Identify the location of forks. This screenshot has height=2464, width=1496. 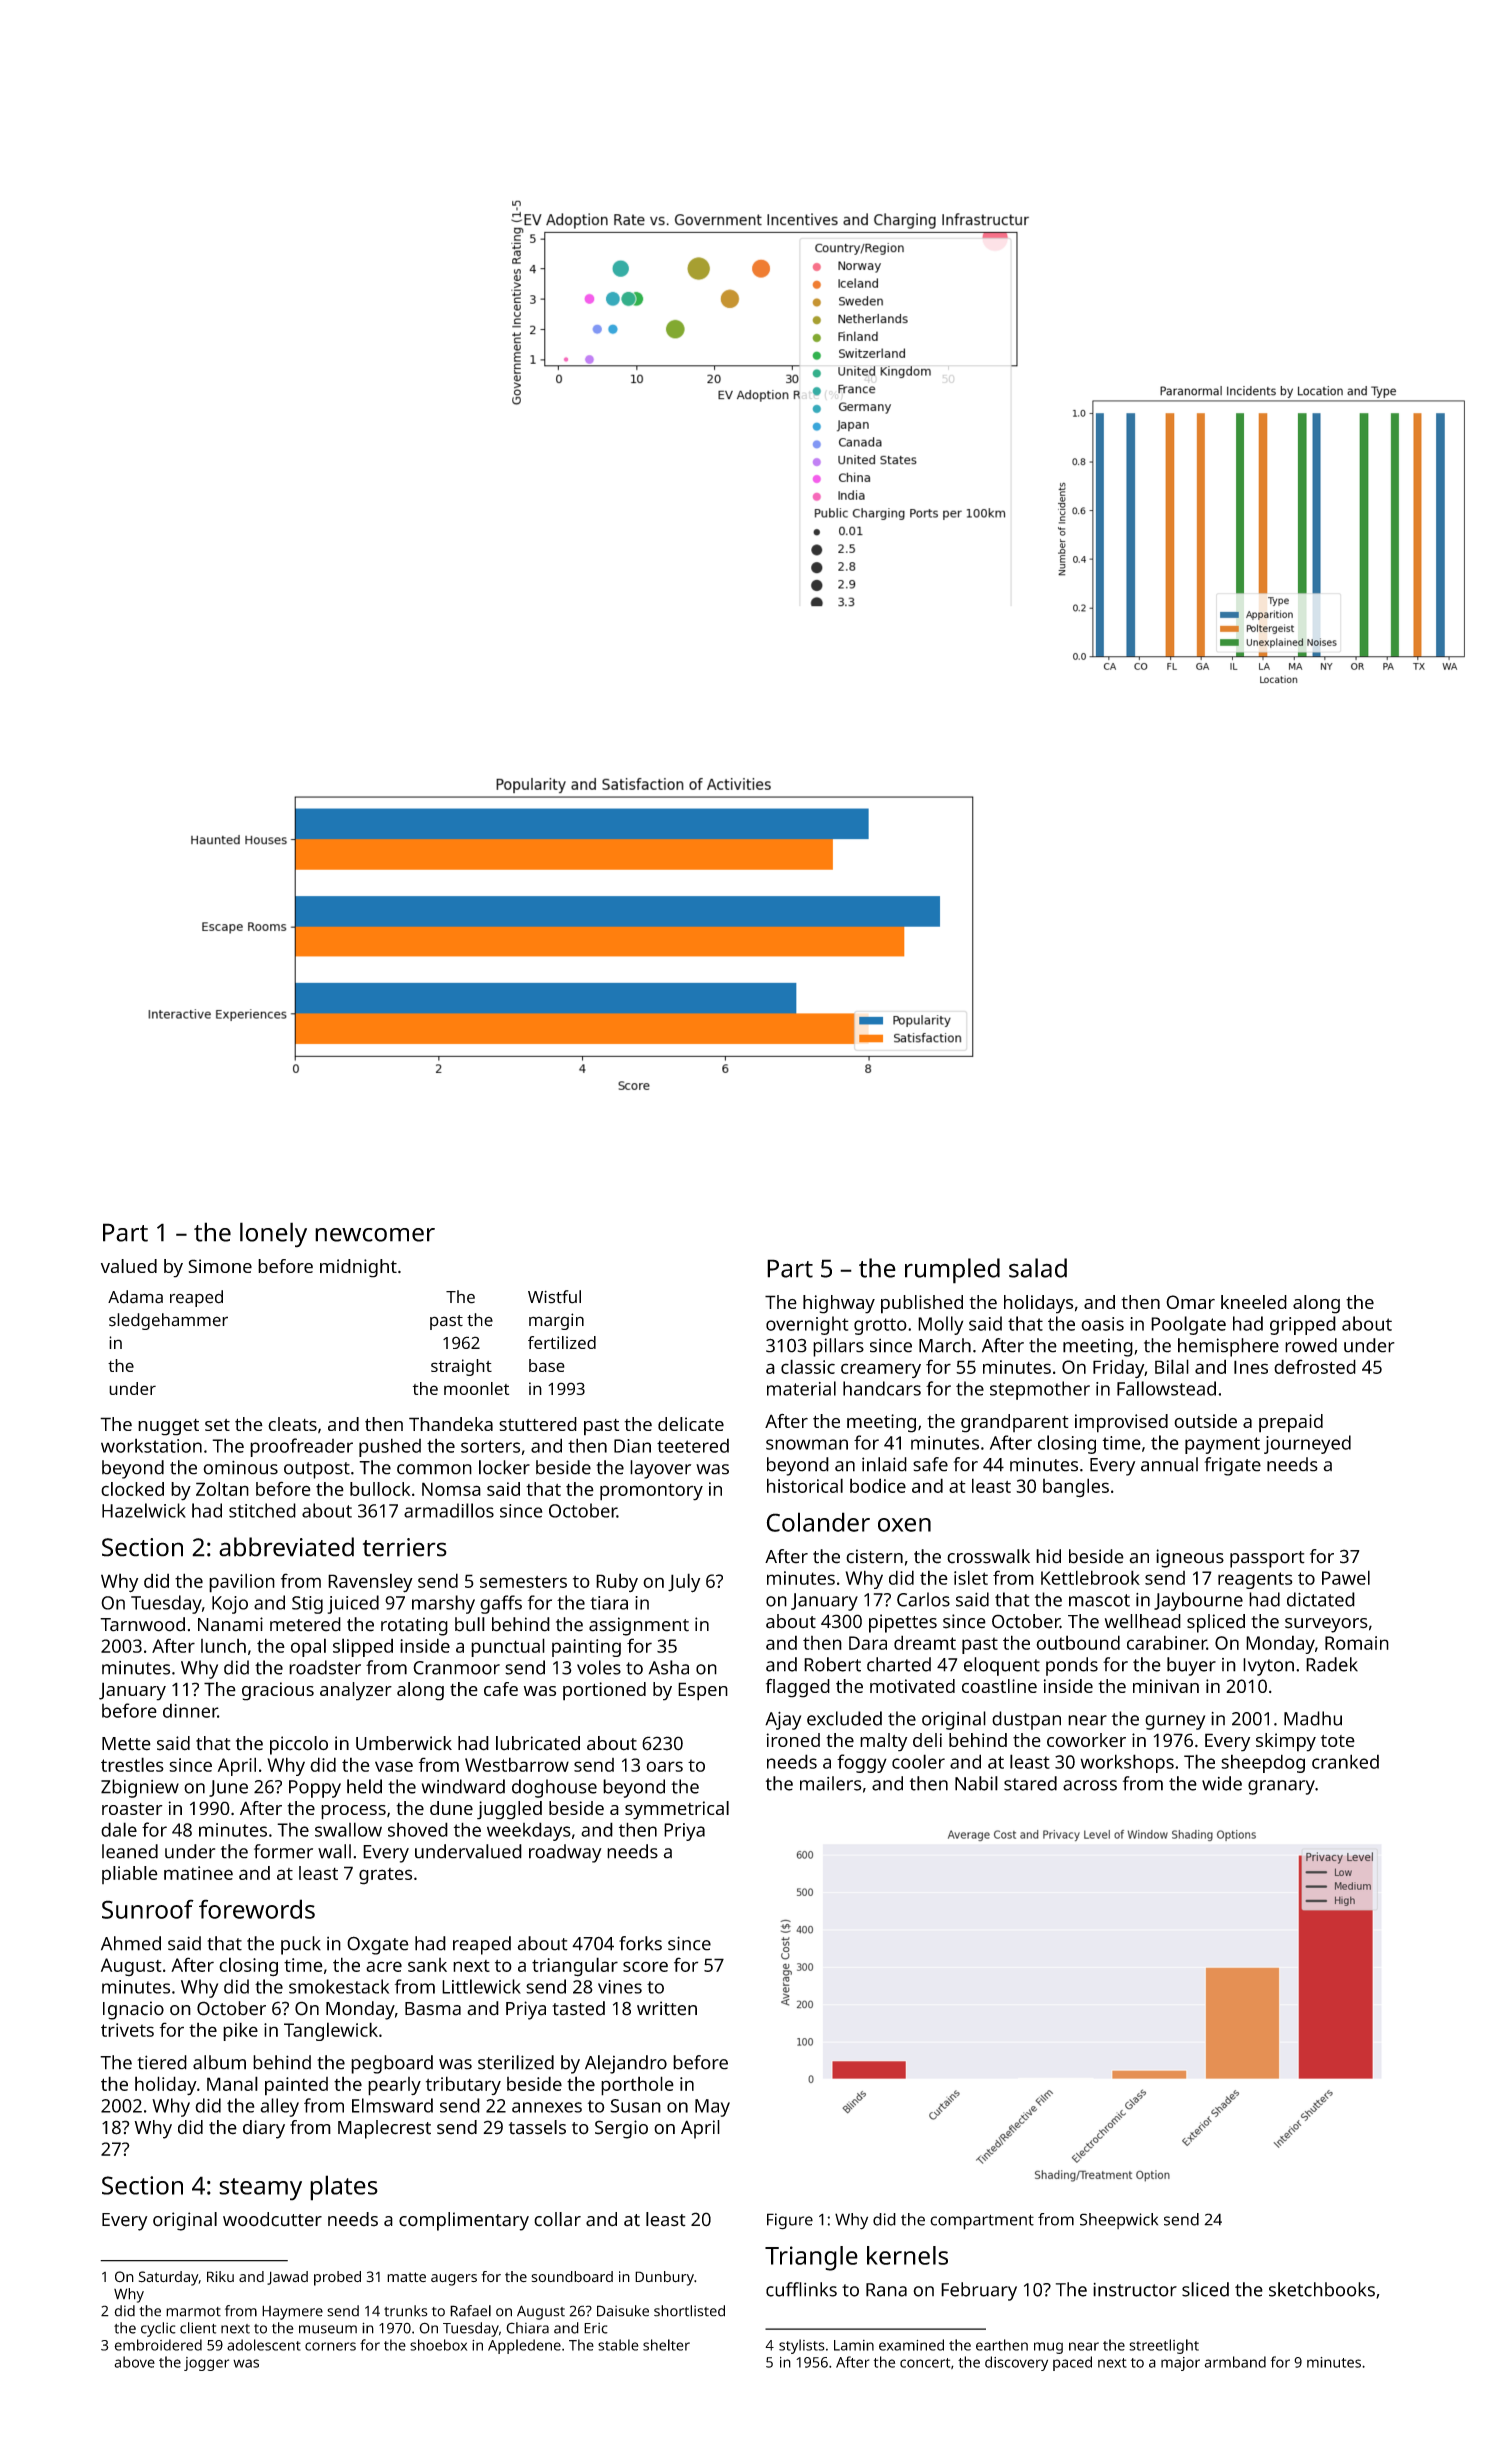
(640, 1943).
